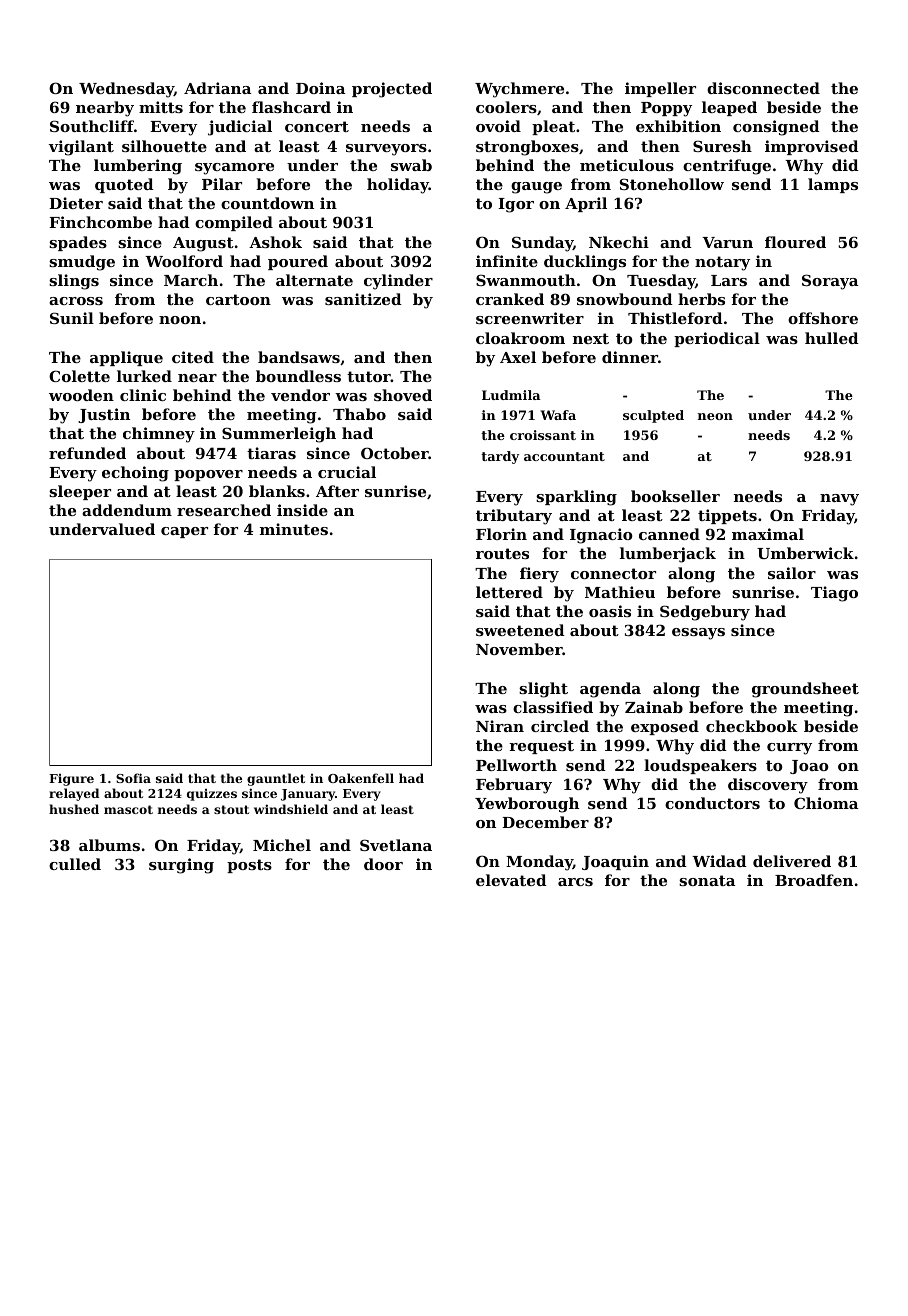 The image size is (908, 1316). I want to click on Colette, so click(79, 376).
